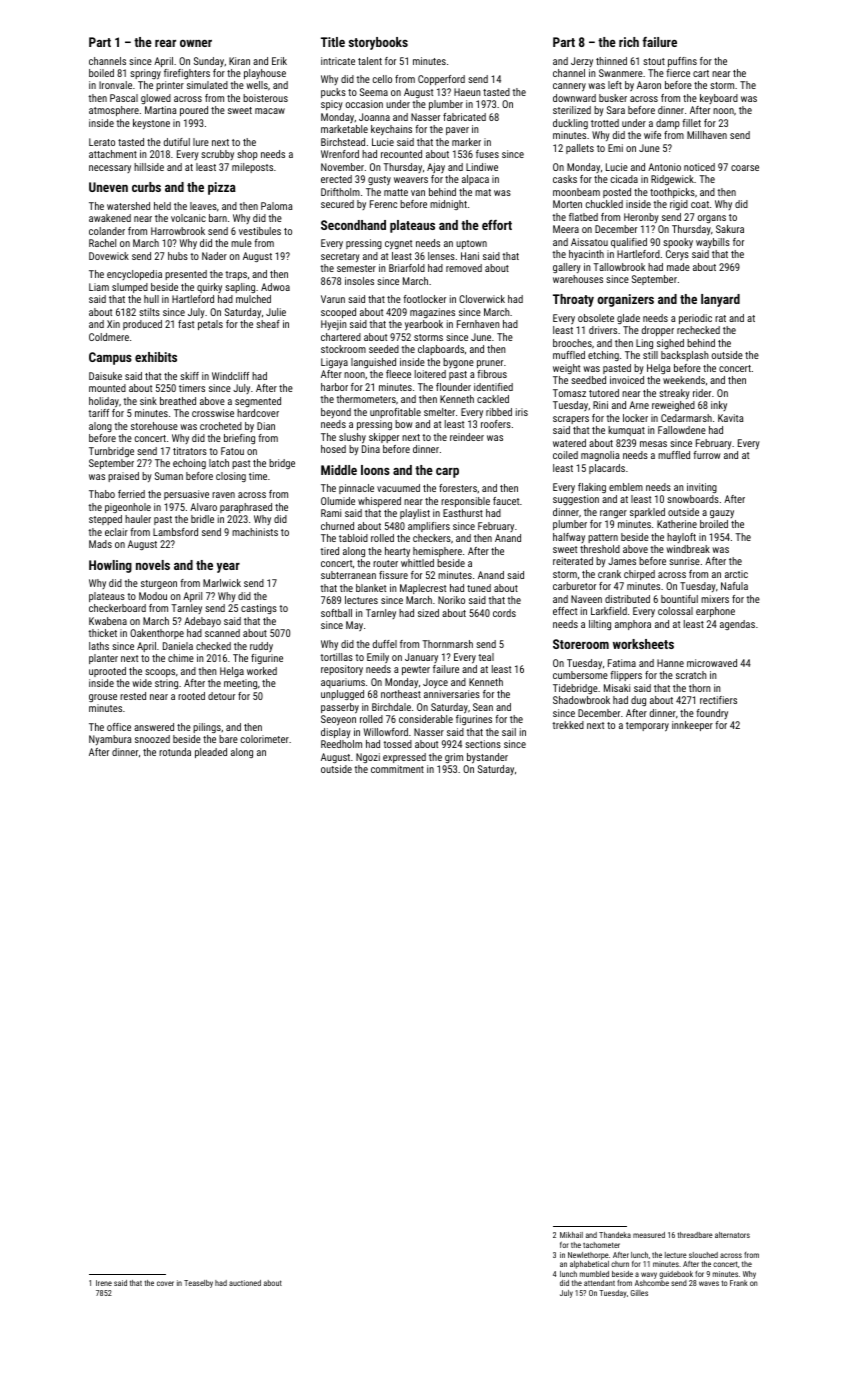 This image has width=849, height=1400. Describe the element at coordinates (712, 714) in the image. I see `foundry` at that location.
